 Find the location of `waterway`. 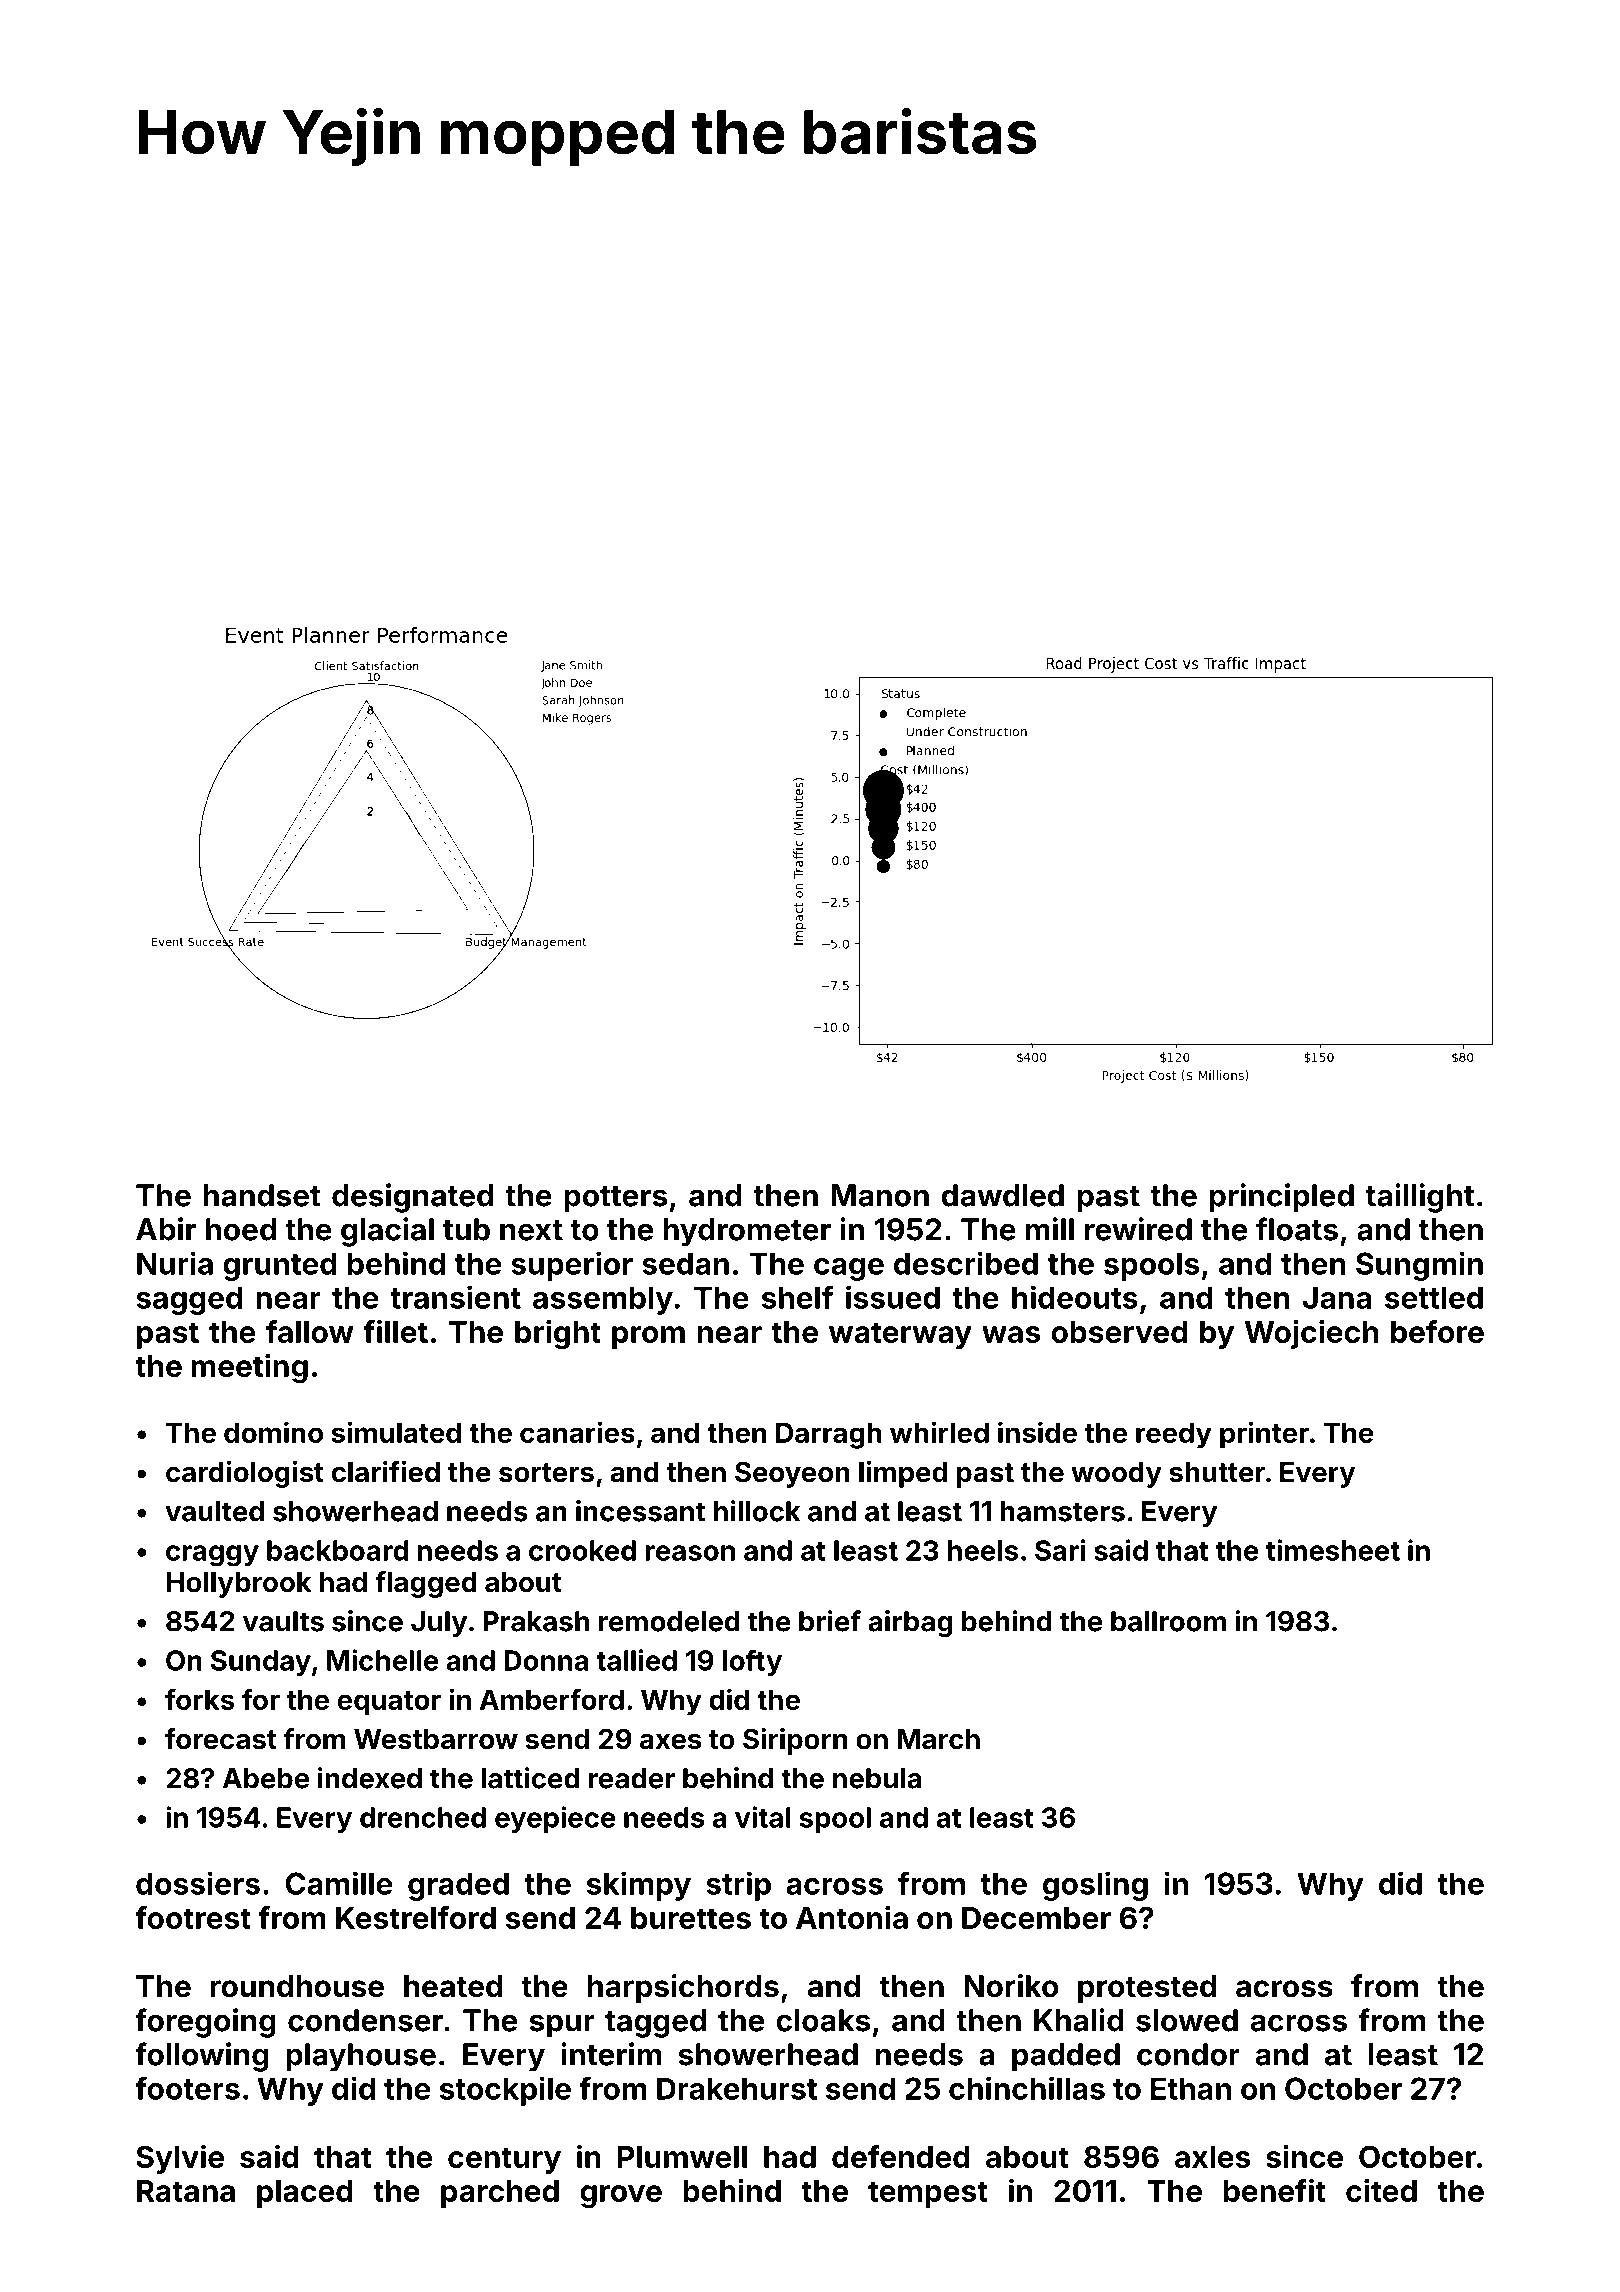

waterway is located at coordinates (900, 1335).
